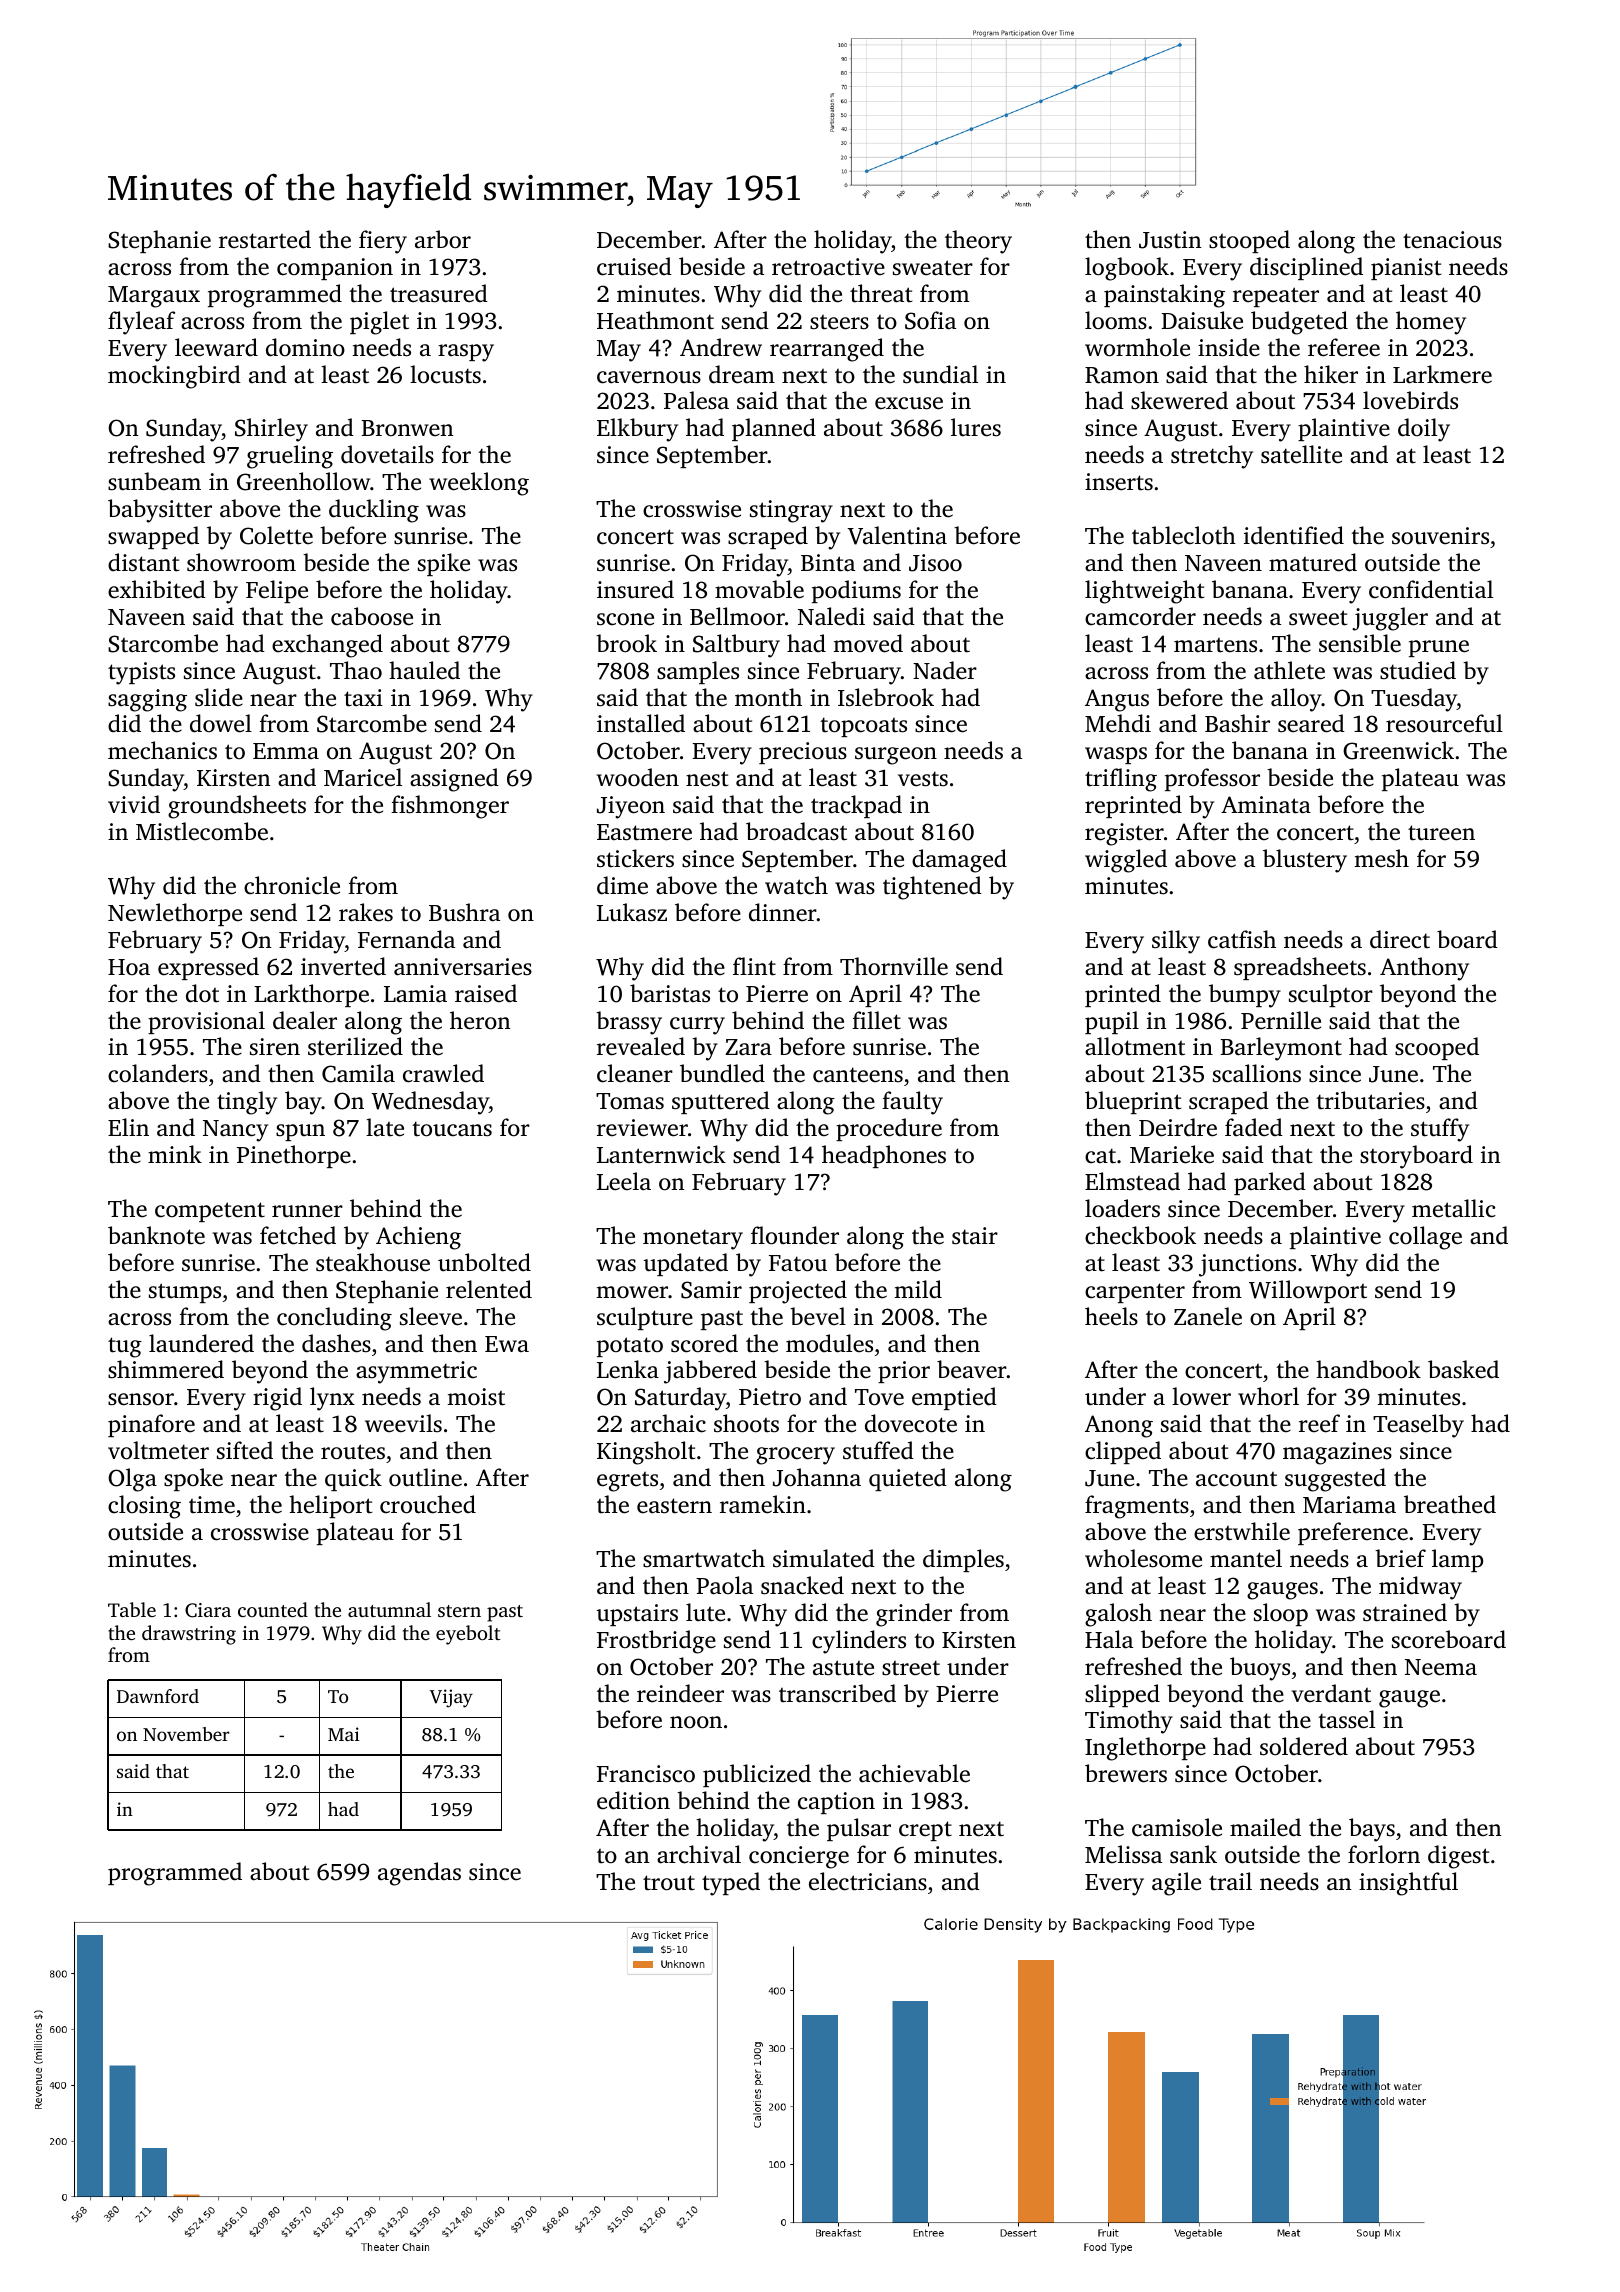  I want to click on ramekin, so click(763, 1504).
